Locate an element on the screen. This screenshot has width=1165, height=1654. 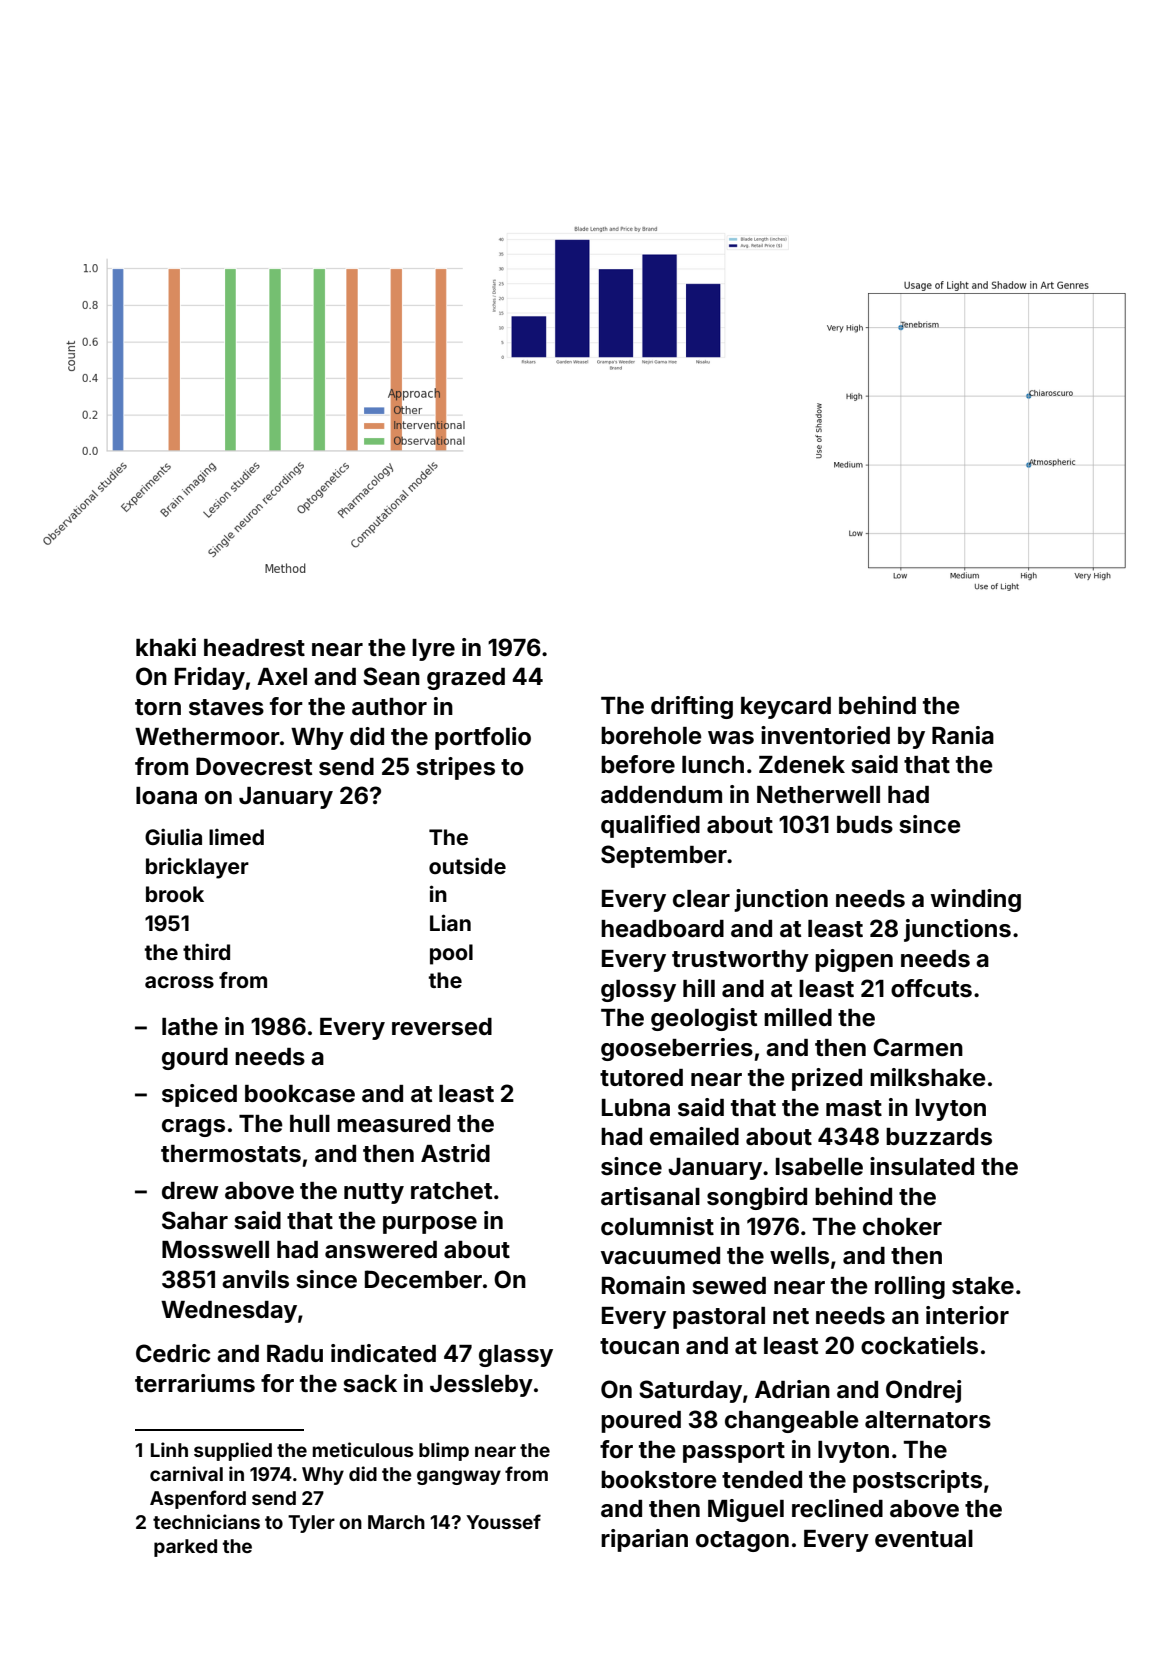
Adrian is located at coordinates (792, 1389).
